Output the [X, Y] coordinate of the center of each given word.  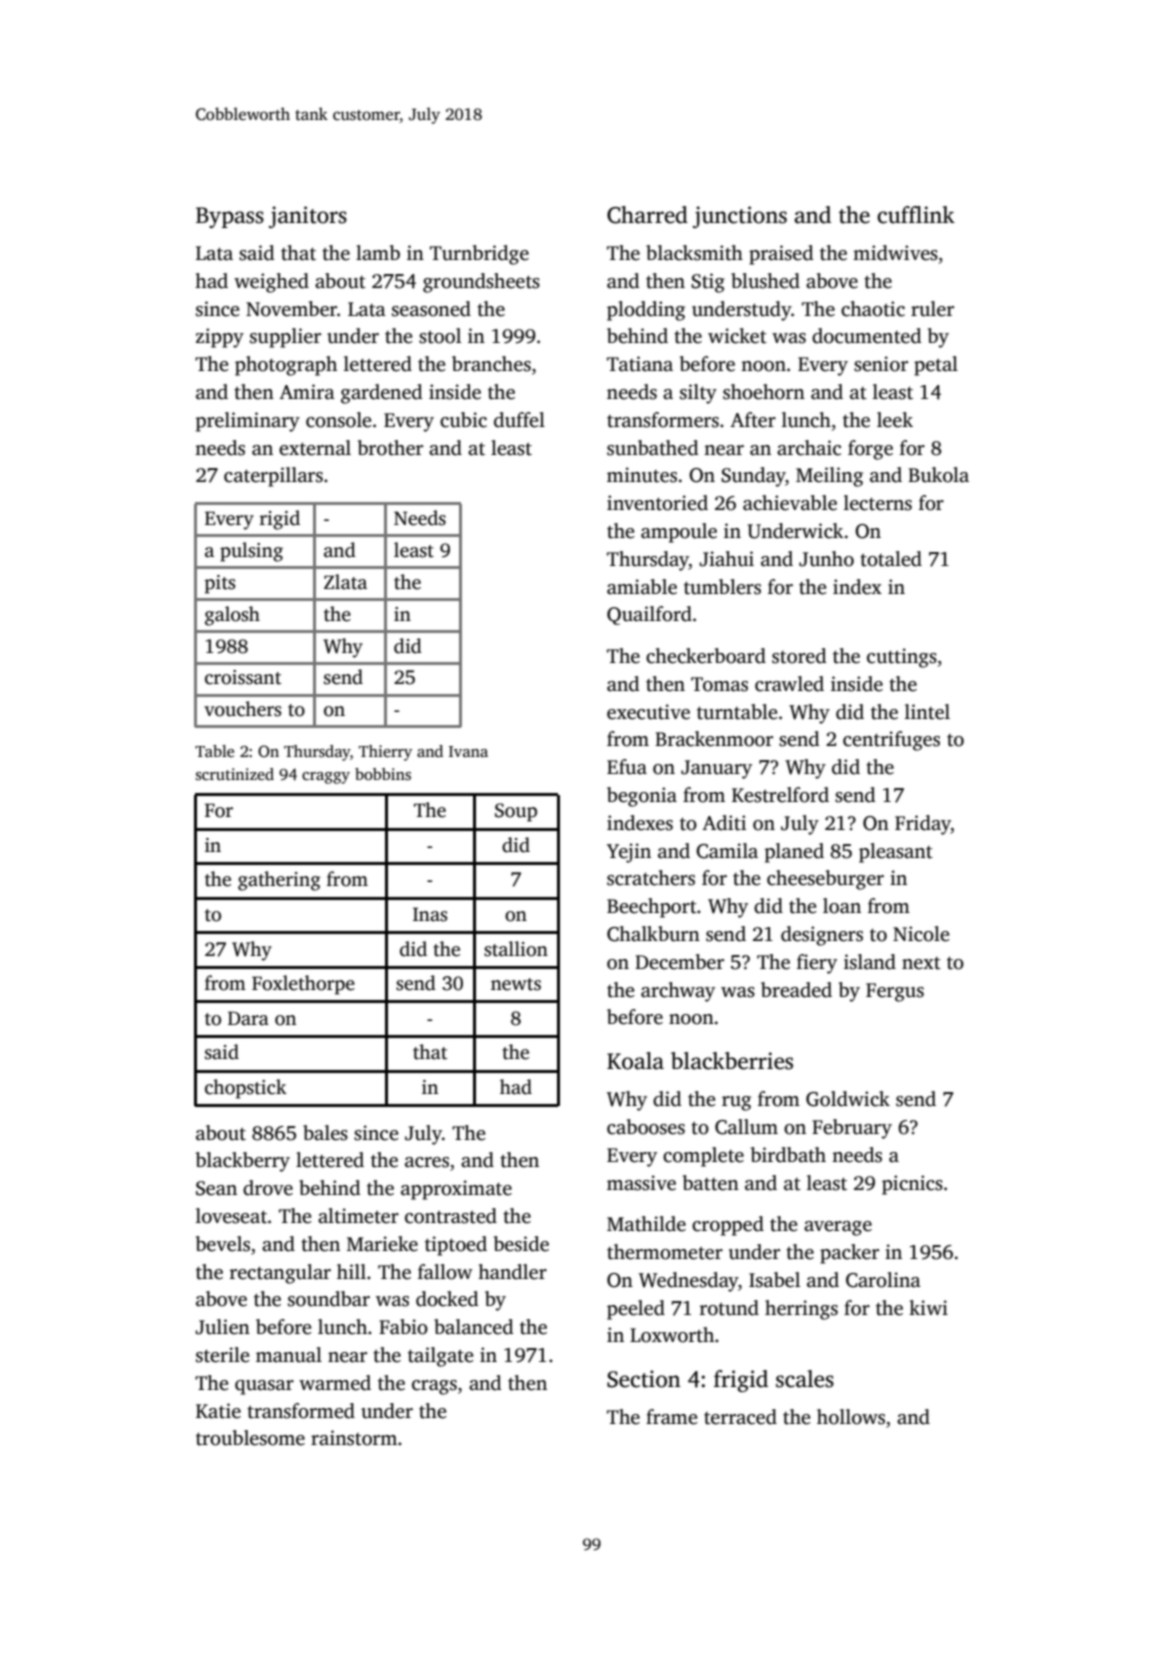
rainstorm [354, 1438]
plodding [646, 311]
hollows [851, 1417]
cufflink [916, 215]
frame [672, 1417]
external [315, 448]
